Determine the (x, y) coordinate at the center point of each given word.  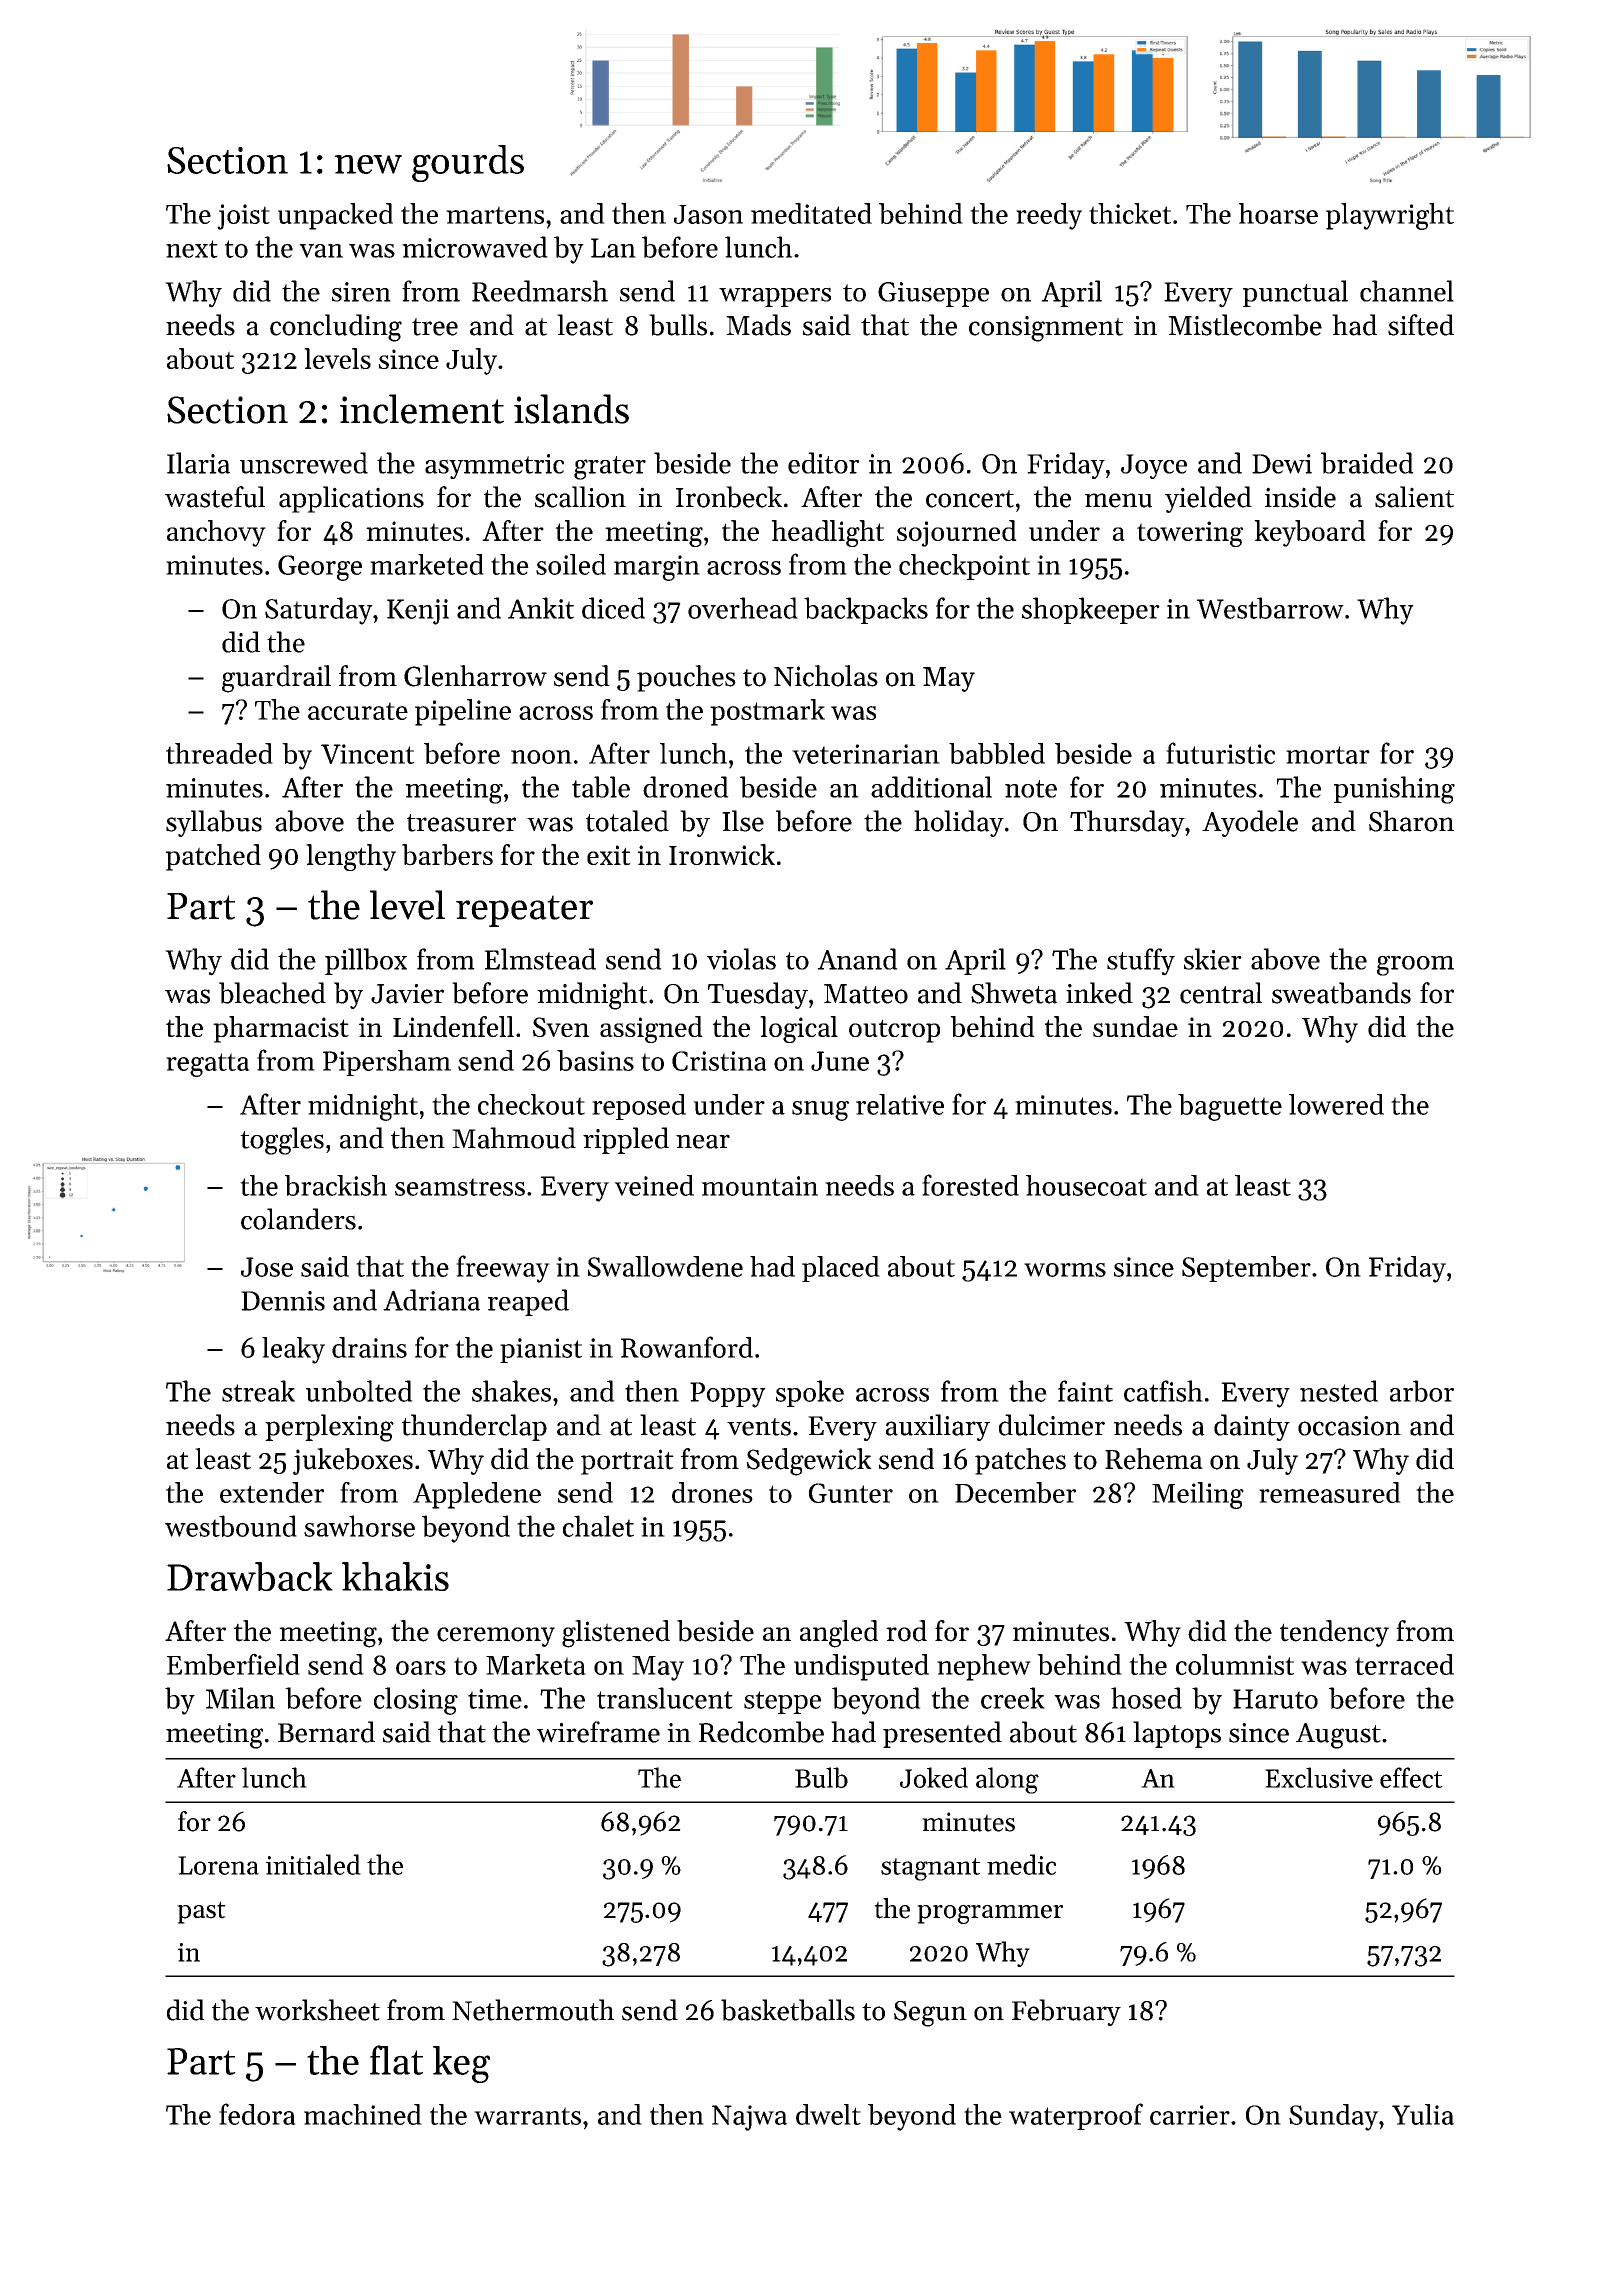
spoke (810, 1393)
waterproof (1076, 2116)
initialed (313, 1864)
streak (258, 1391)
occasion (1349, 1426)
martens (495, 215)
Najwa (749, 2118)
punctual (1295, 293)
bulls (678, 325)
